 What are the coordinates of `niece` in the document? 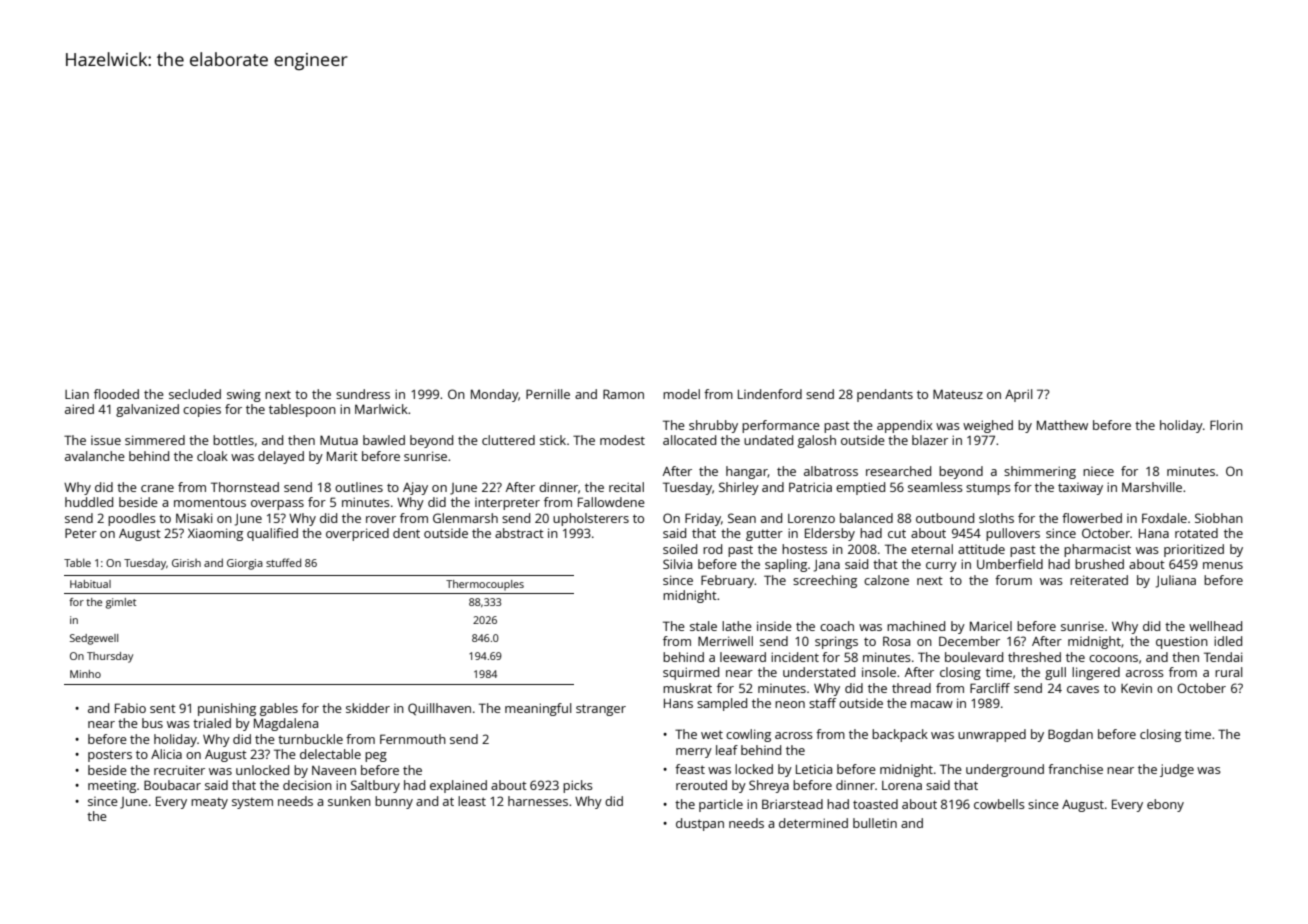 It's located at (1098, 471).
